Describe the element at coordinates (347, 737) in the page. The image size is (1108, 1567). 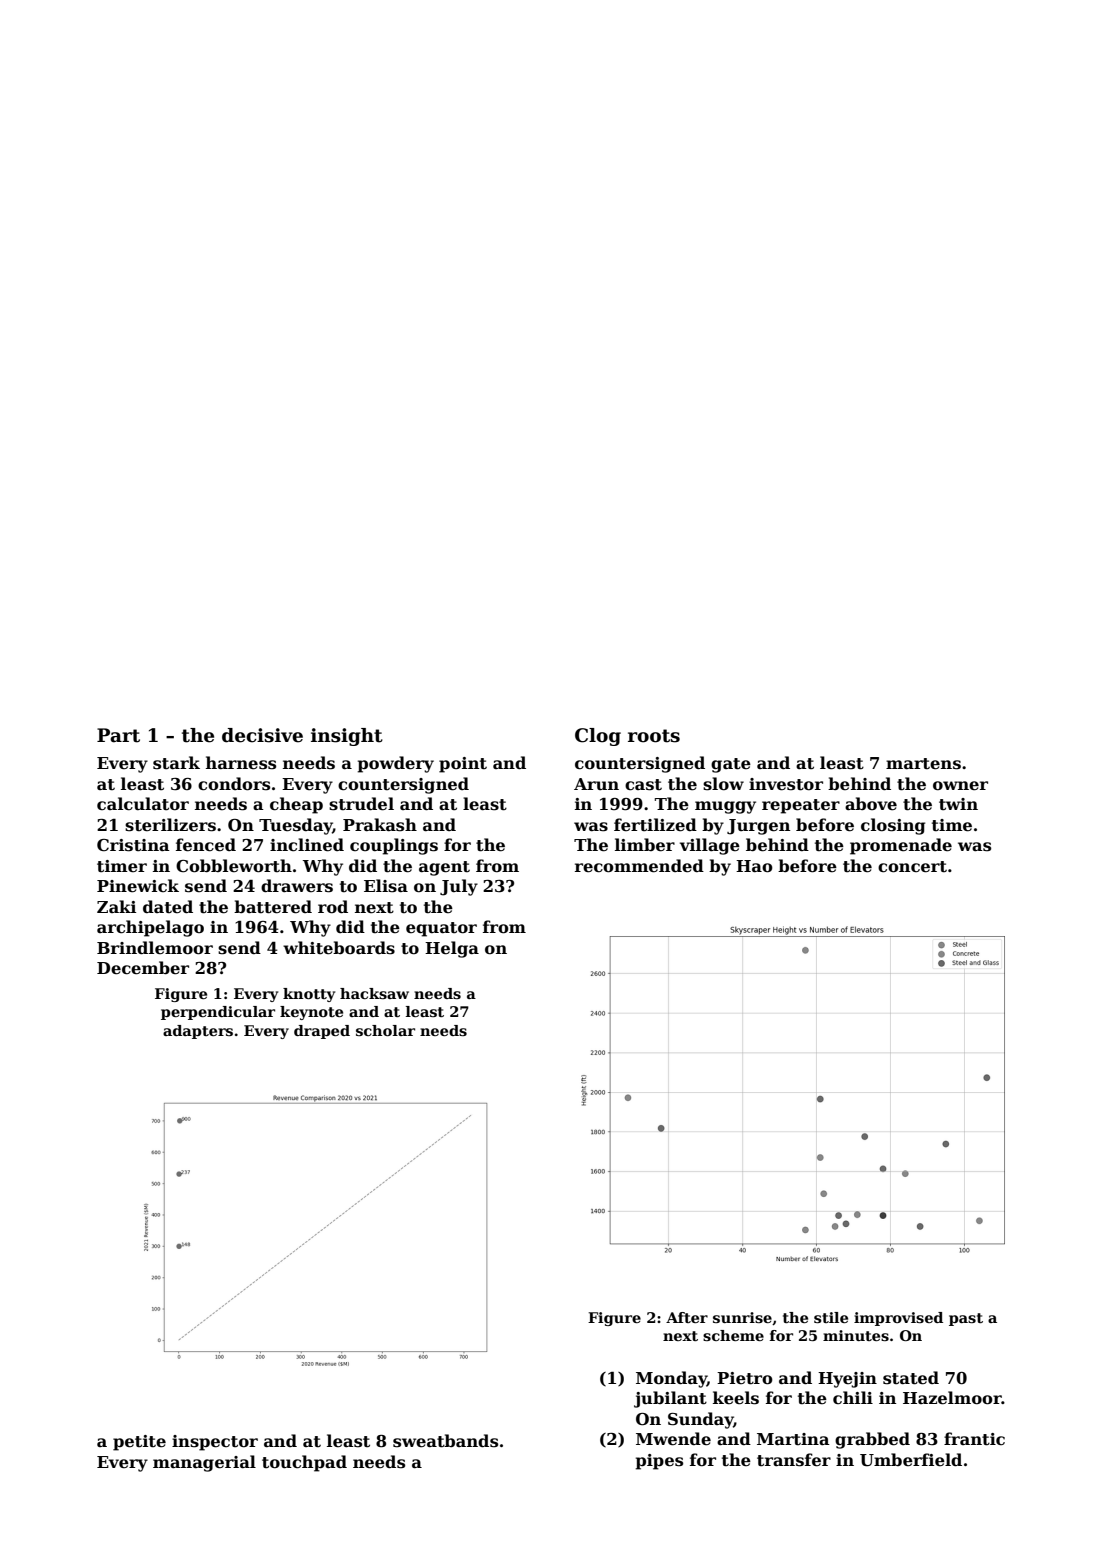
I see `insight` at that location.
